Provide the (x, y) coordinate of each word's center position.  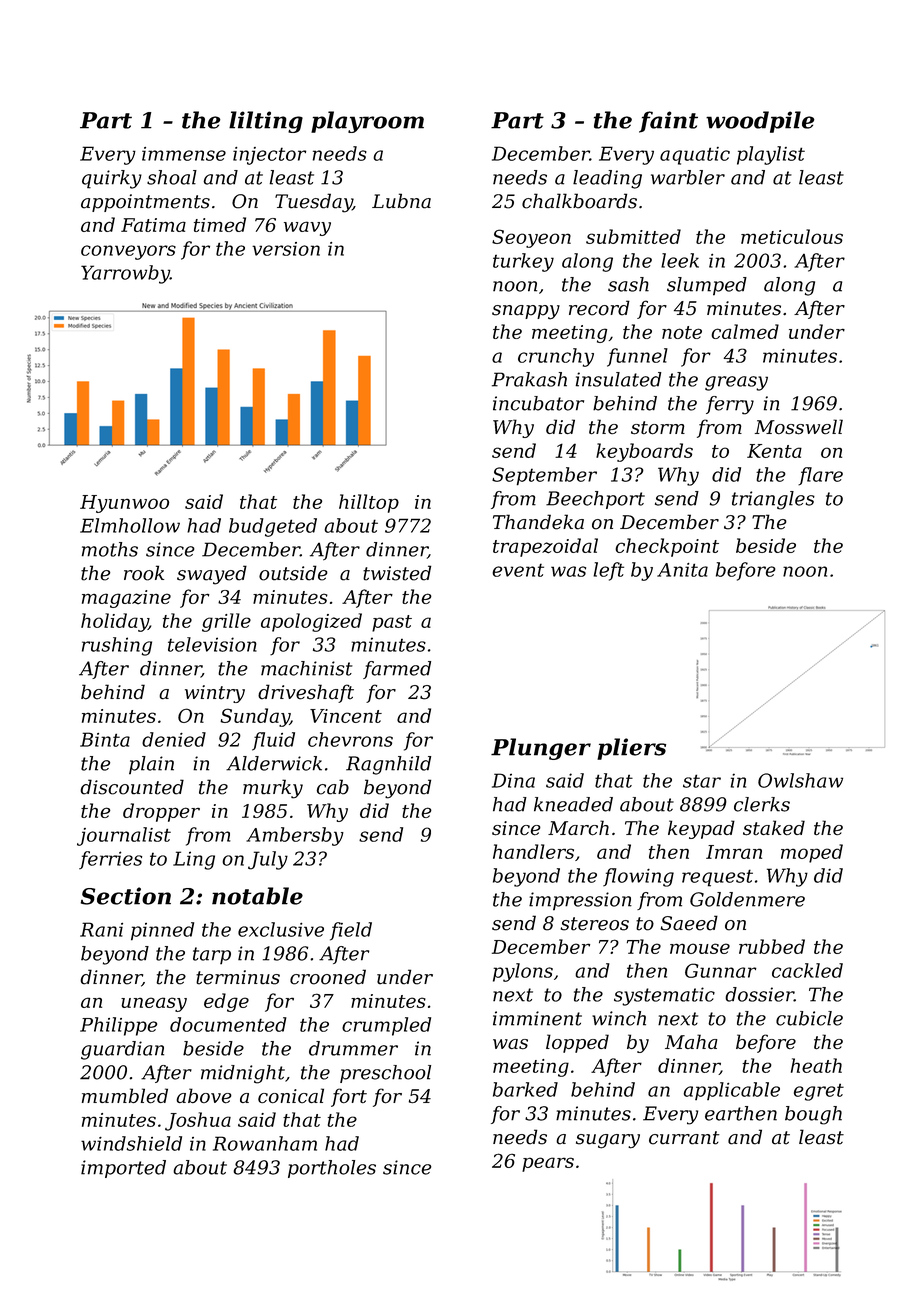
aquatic (695, 156)
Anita (682, 570)
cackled (807, 970)
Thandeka (538, 522)
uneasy (154, 1004)
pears (548, 1164)
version (286, 249)
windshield (131, 1143)
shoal (172, 177)
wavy (307, 228)
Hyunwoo (124, 504)
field (351, 931)
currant (684, 1138)
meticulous (792, 236)
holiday (114, 622)
